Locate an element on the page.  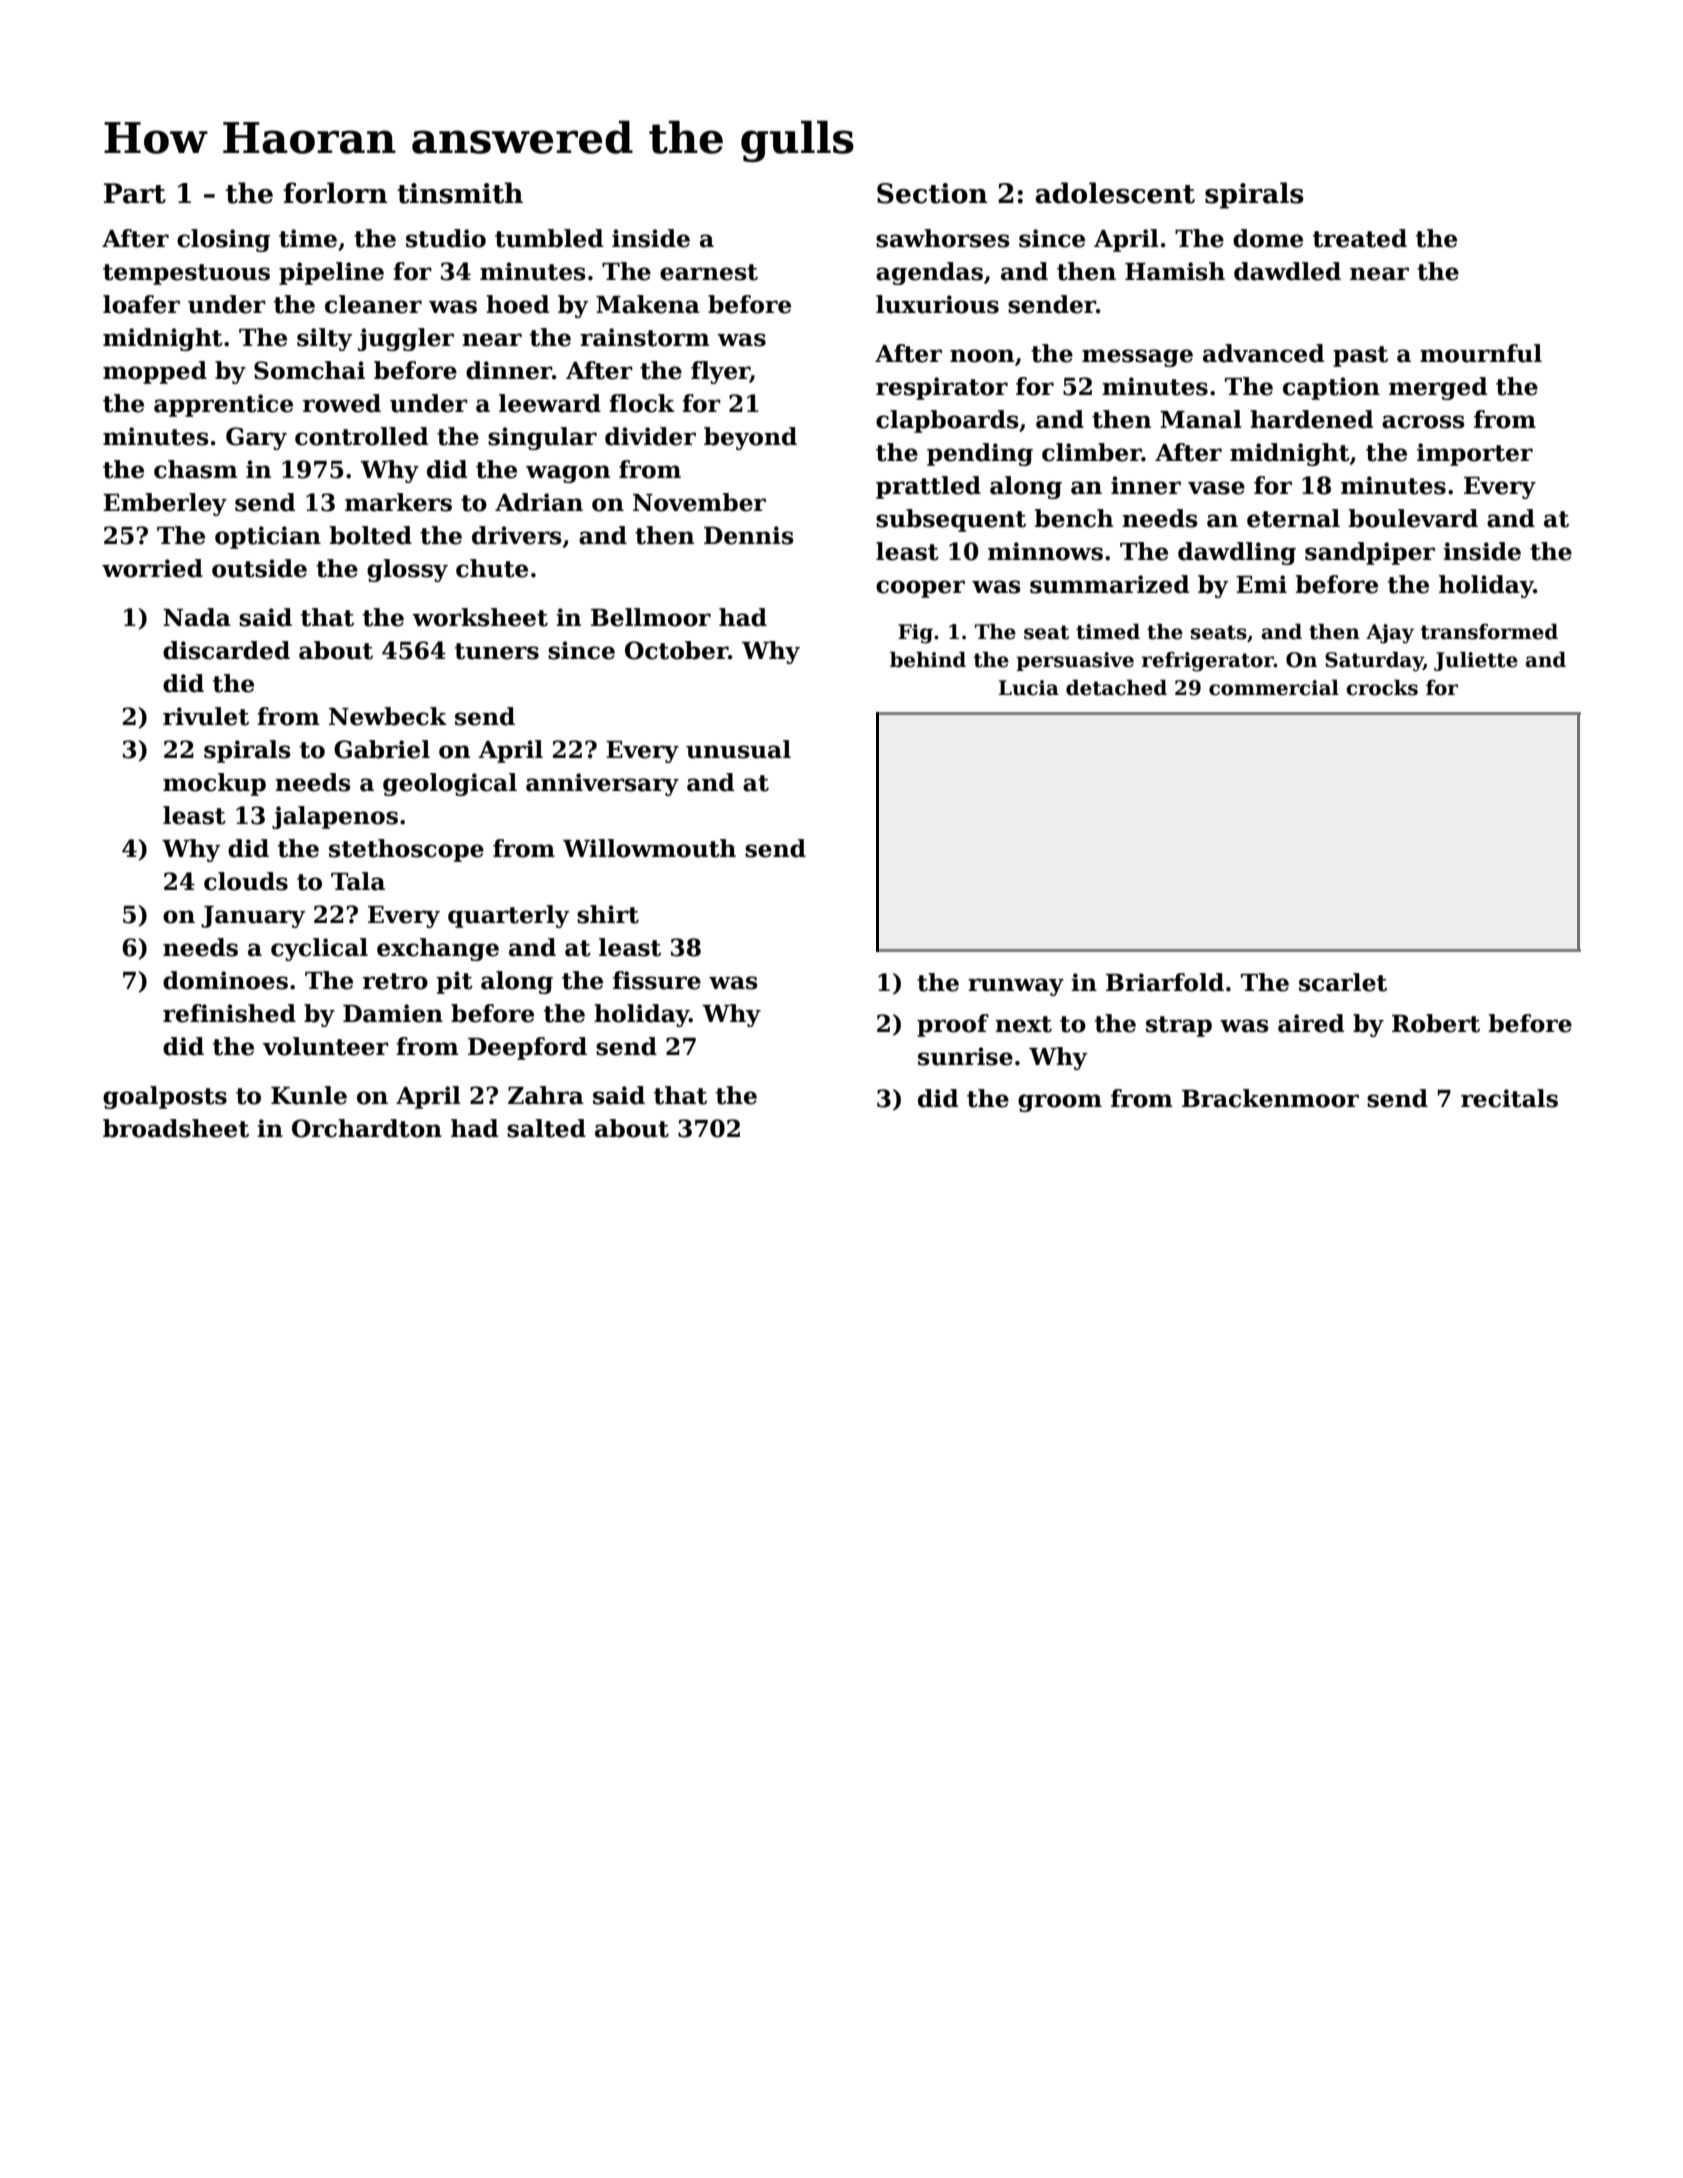
rainstorm is located at coordinates (645, 337).
